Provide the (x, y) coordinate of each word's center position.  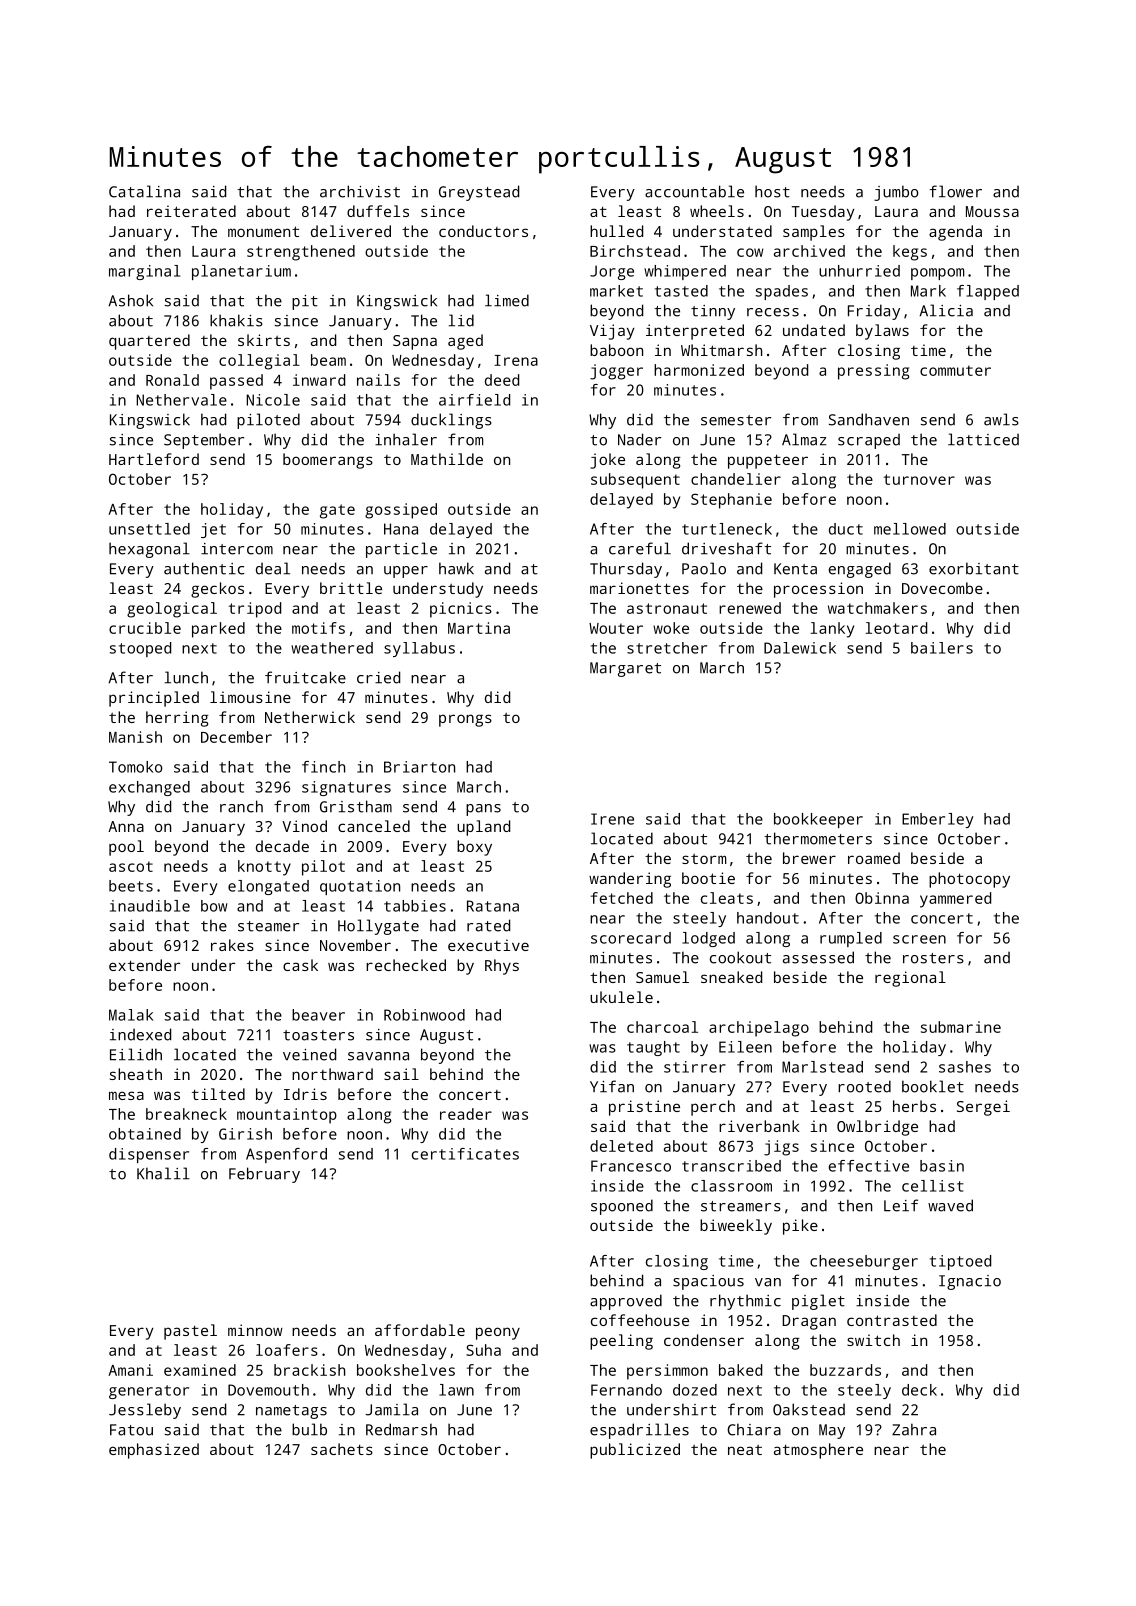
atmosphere (818, 1451)
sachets (342, 1449)
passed (236, 382)
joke (607, 461)
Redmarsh (401, 1429)
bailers (942, 648)
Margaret (625, 669)
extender (144, 965)
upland (483, 828)
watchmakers (877, 608)
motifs (318, 628)
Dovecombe (942, 588)
